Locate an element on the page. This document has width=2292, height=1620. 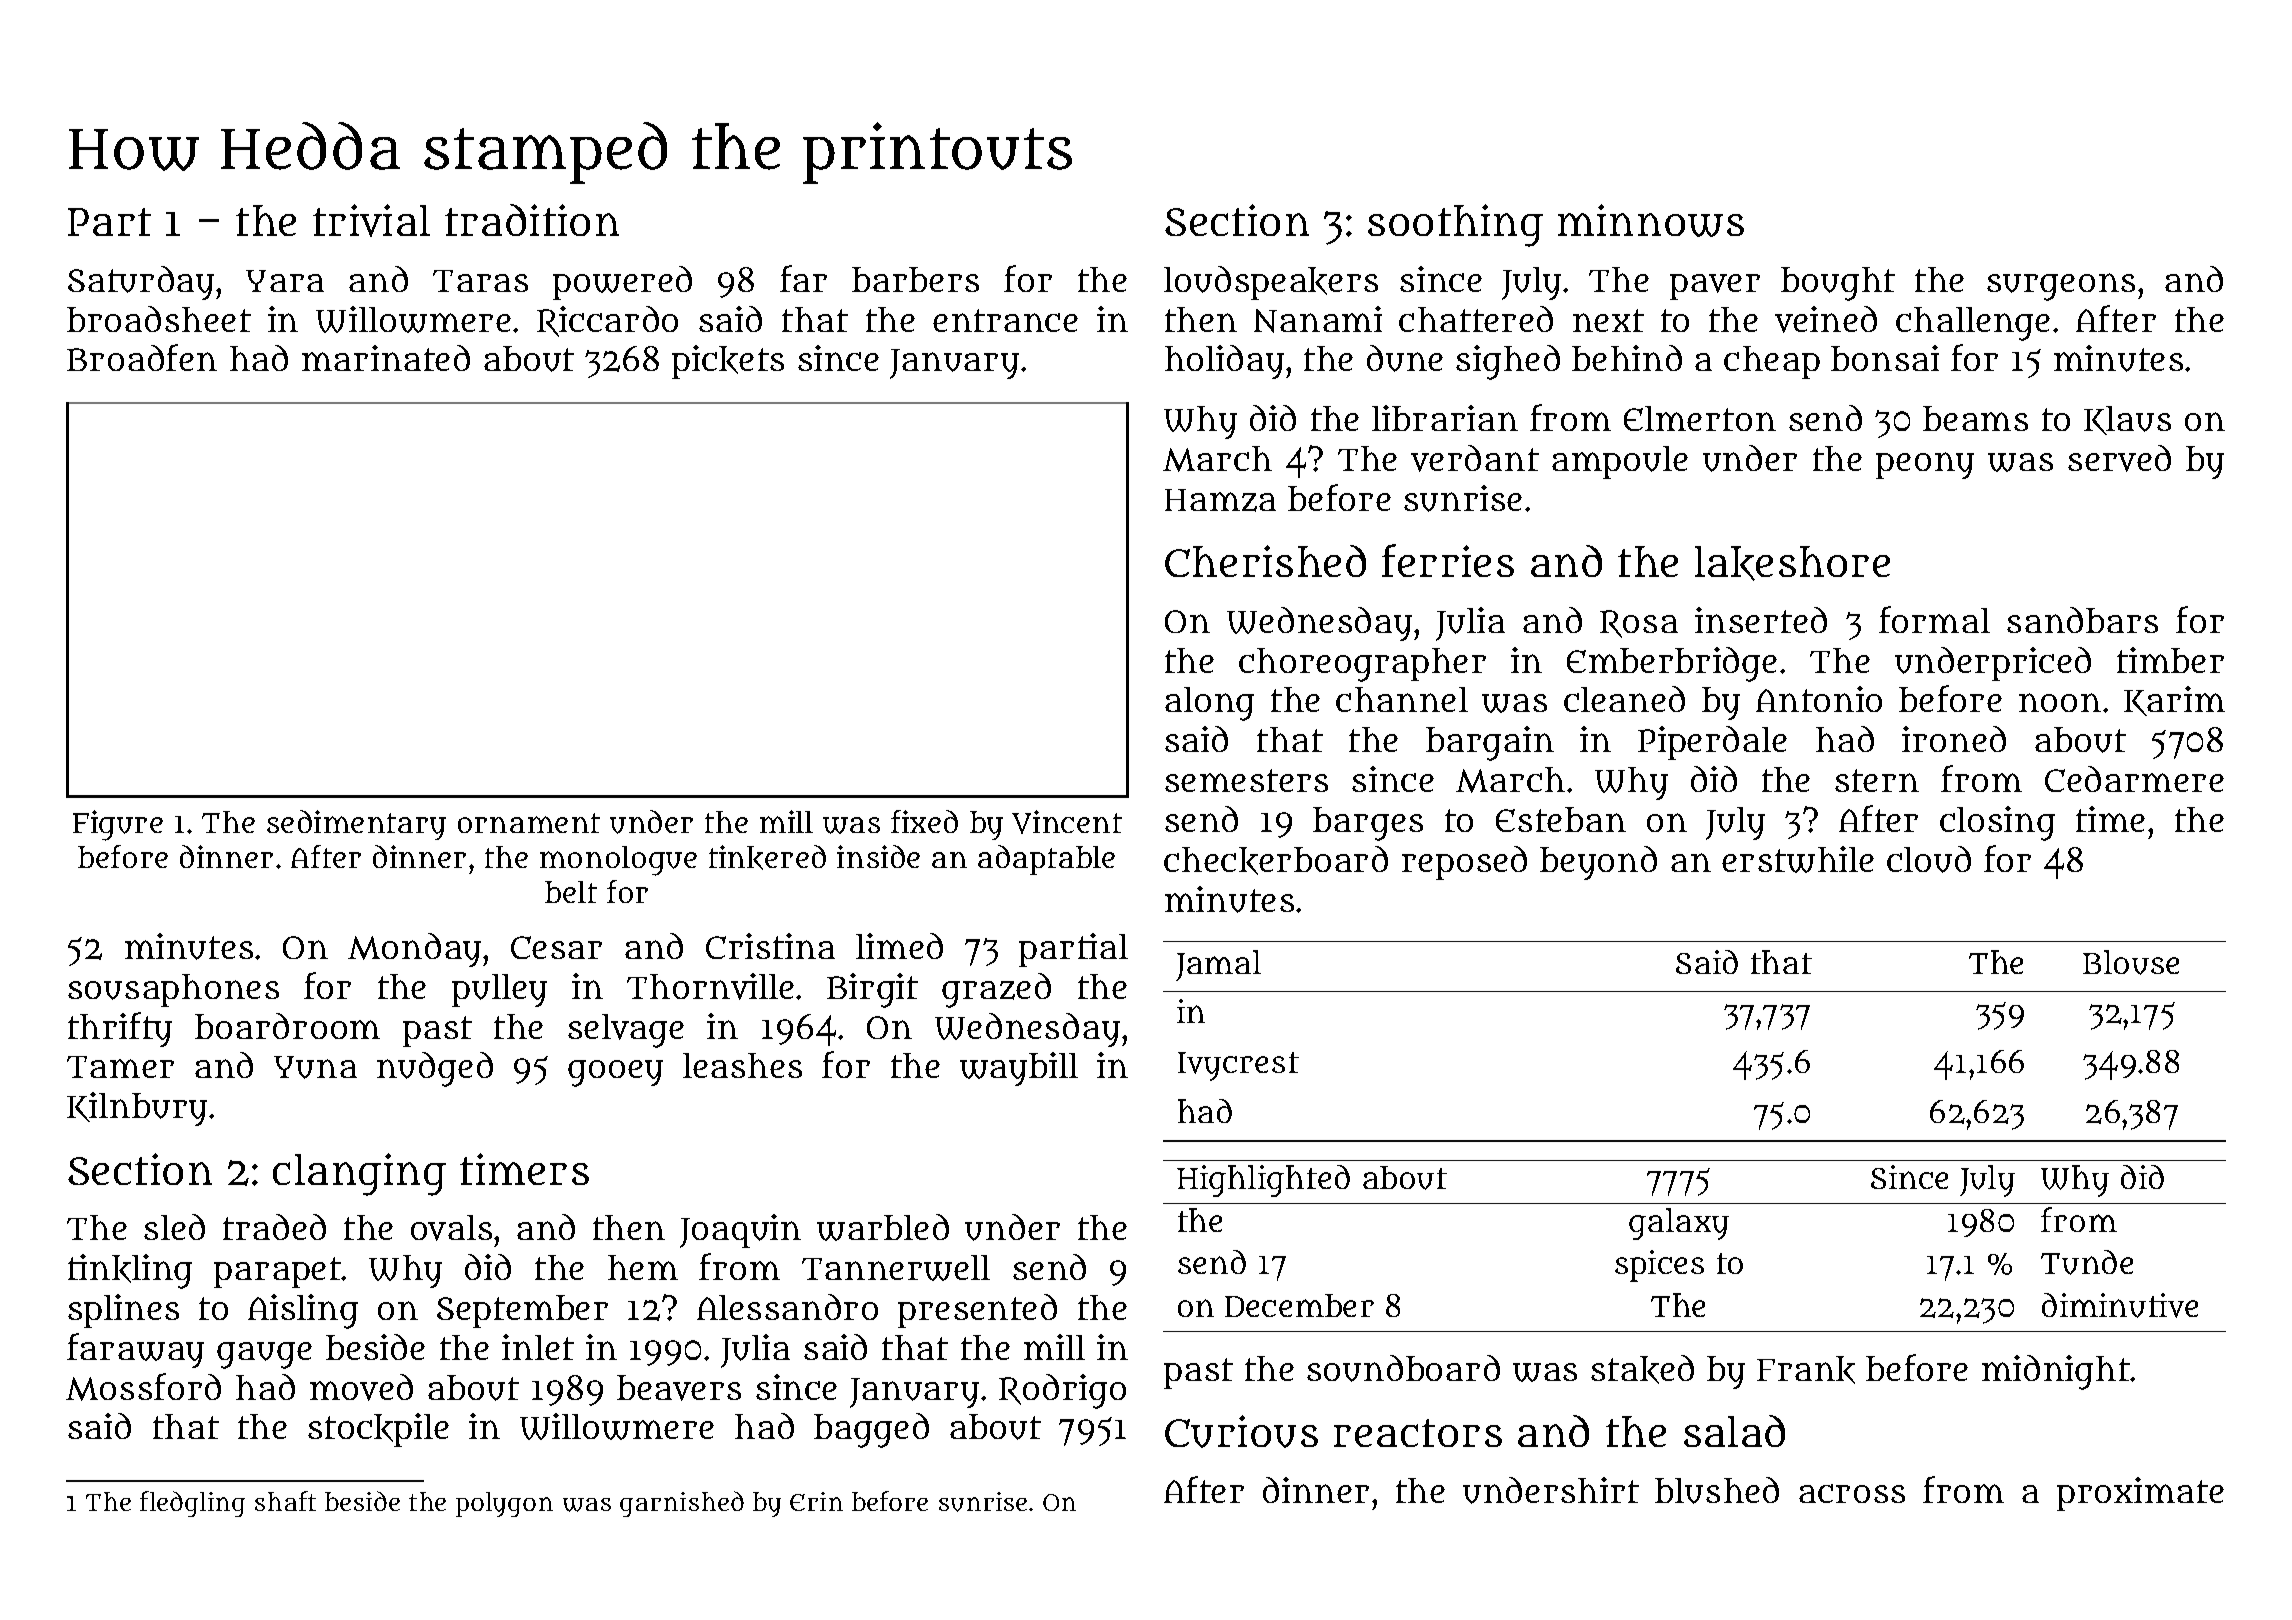
shaft is located at coordinates (285, 1501).
